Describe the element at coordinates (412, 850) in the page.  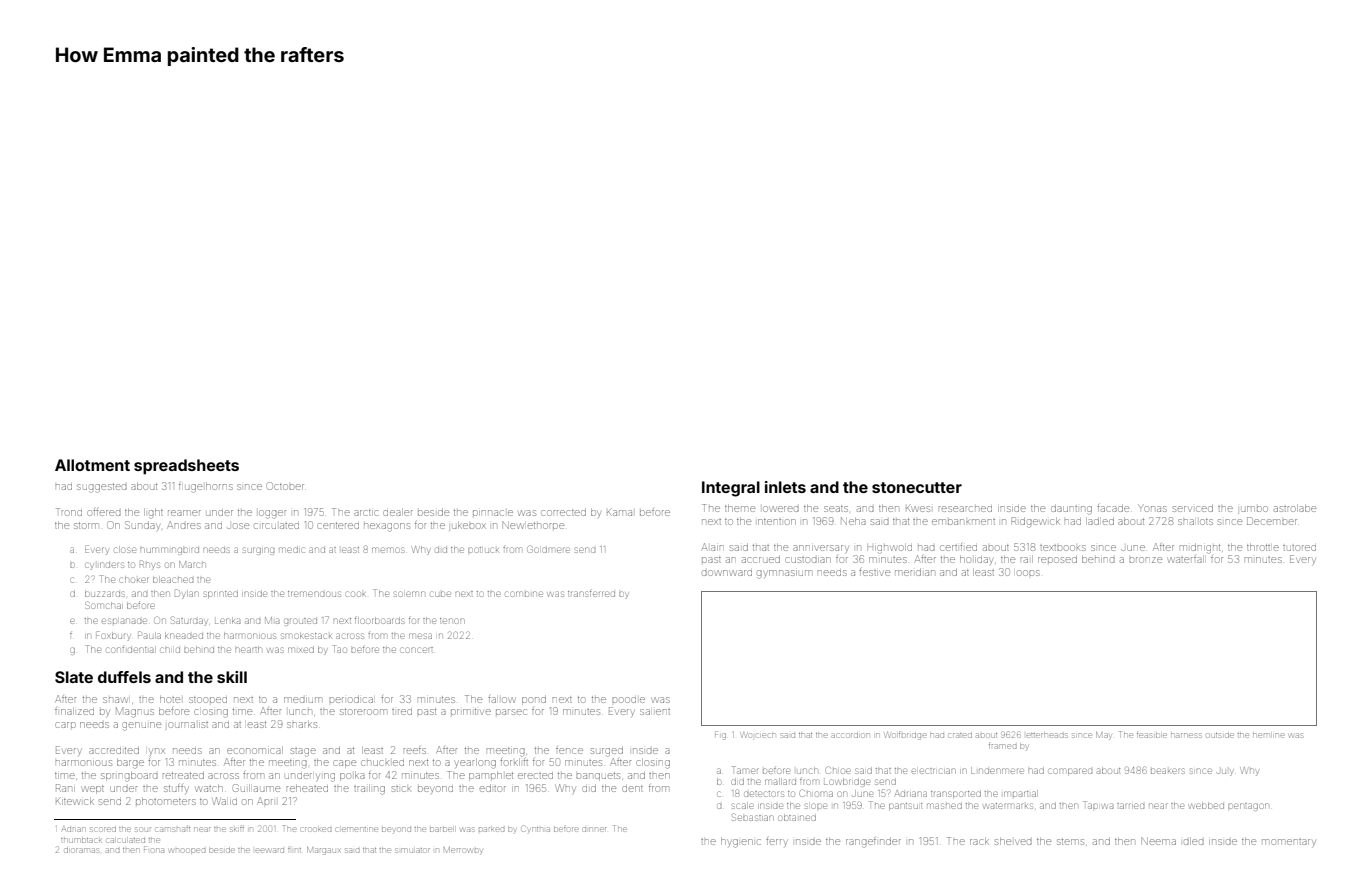
I see `simulator` at that location.
